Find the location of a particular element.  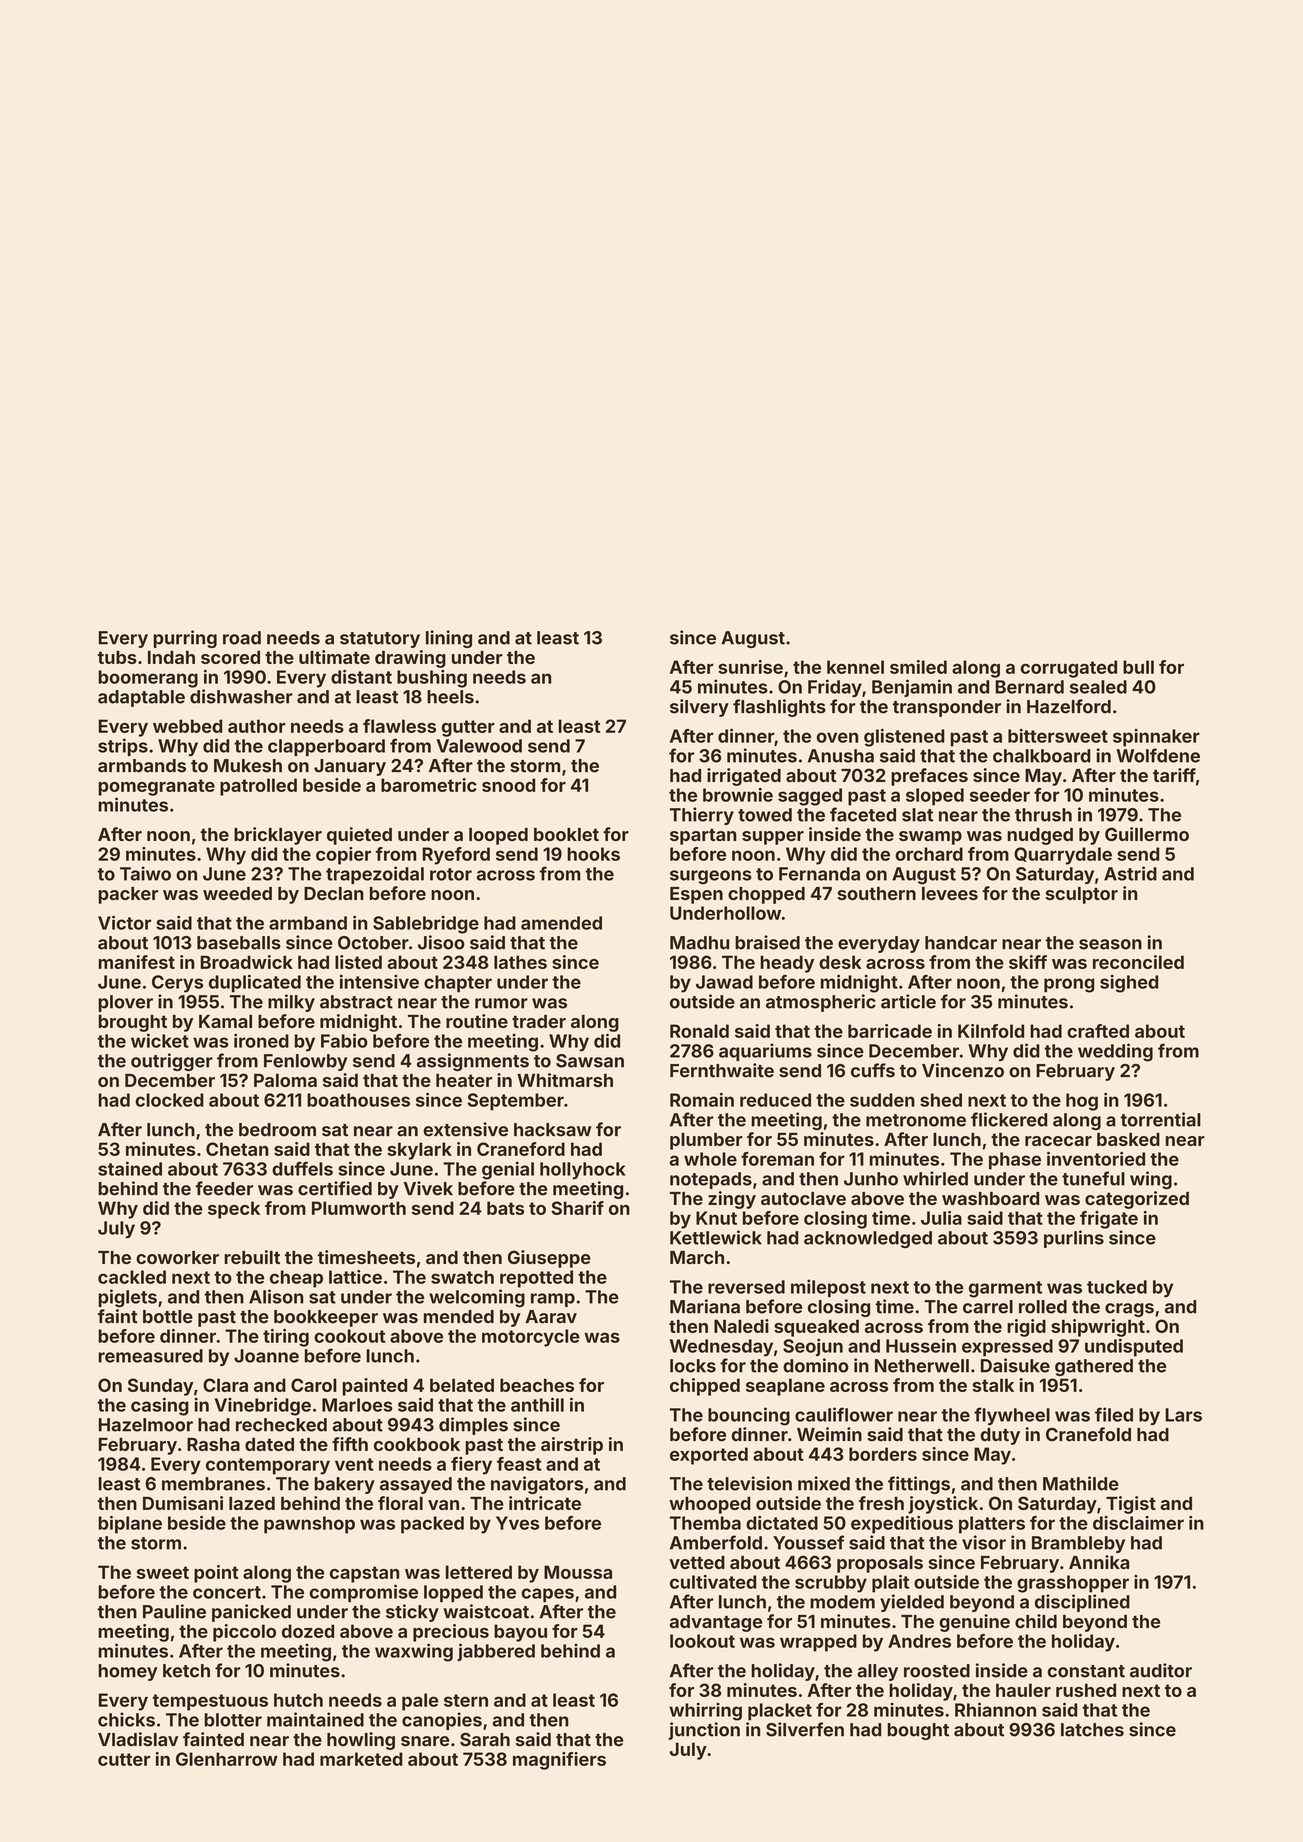

torrential is located at coordinates (1161, 1119).
